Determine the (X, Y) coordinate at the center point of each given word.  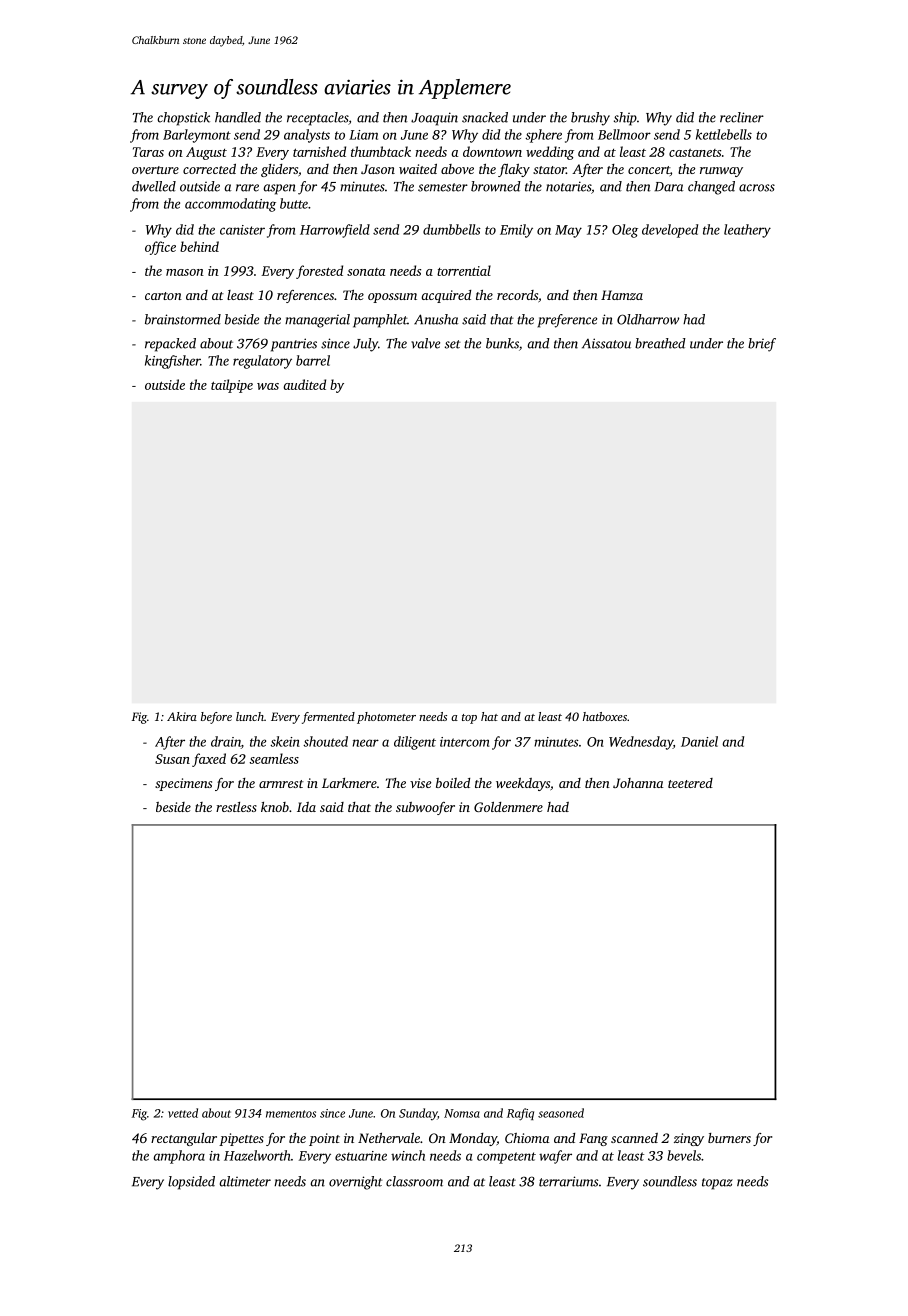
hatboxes (605, 716)
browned (496, 186)
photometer (386, 718)
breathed (660, 343)
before (216, 718)
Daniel (699, 741)
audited (304, 384)
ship (625, 119)
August (206, 153)
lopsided (191, 1183)
